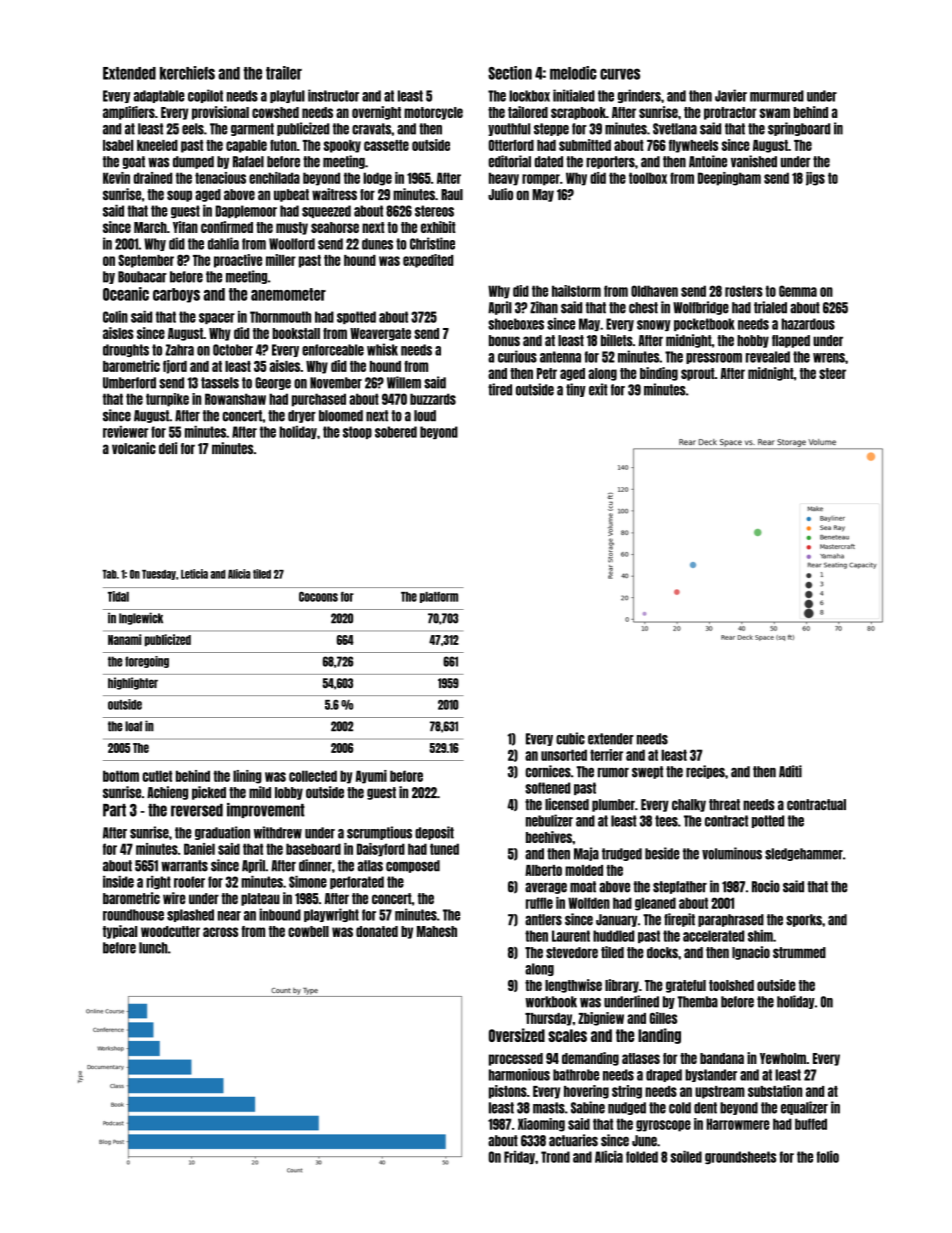  Describe the element at coordinates (573, 73) in the page. I see `melodic` at that location.
